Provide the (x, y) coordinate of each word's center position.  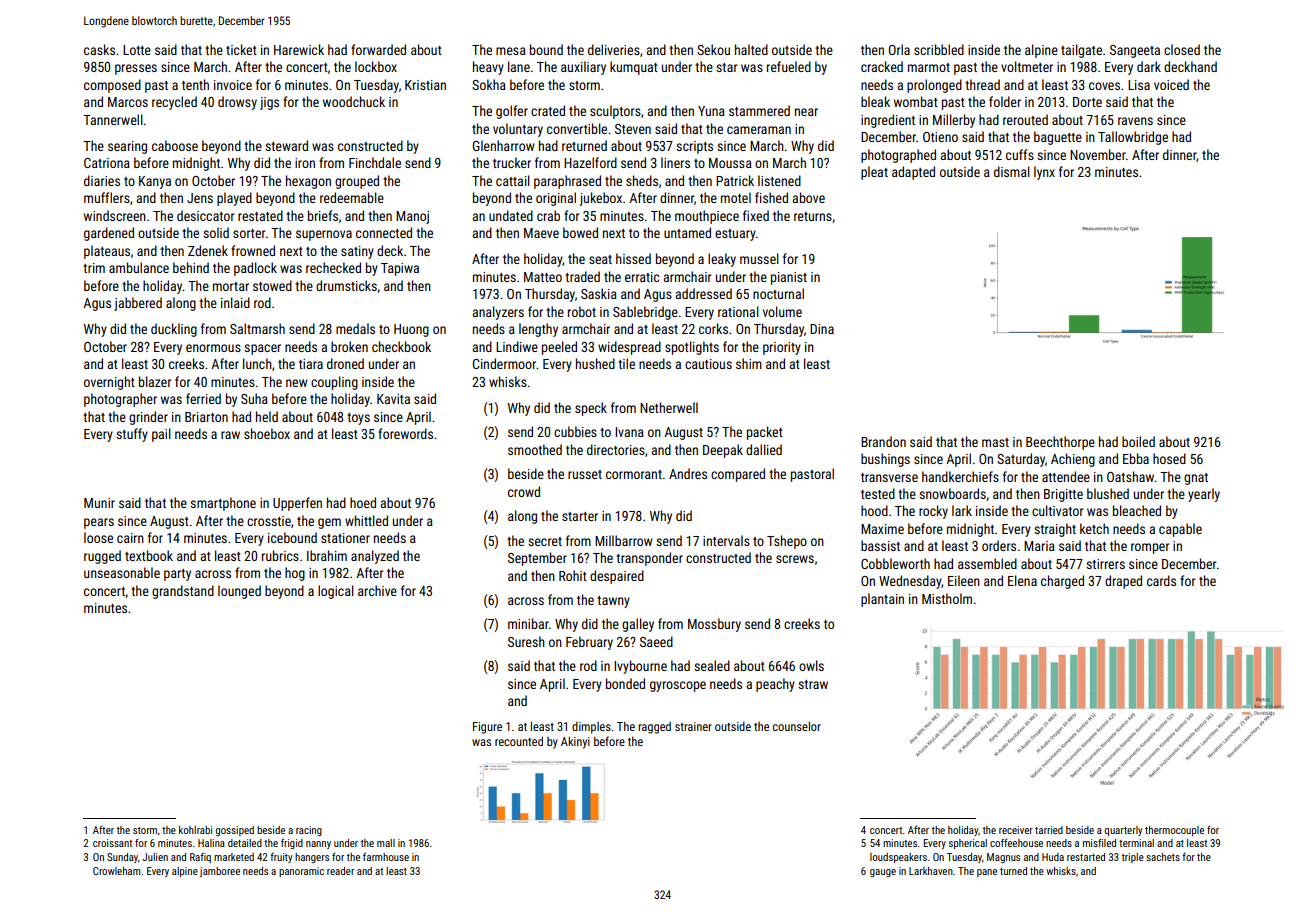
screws (795, 559)
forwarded (378, 49)
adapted (913, 173)
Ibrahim (327, 555)
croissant (112, 843)
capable (1180, 530)
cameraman (759, 130)
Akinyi (575, 742)
